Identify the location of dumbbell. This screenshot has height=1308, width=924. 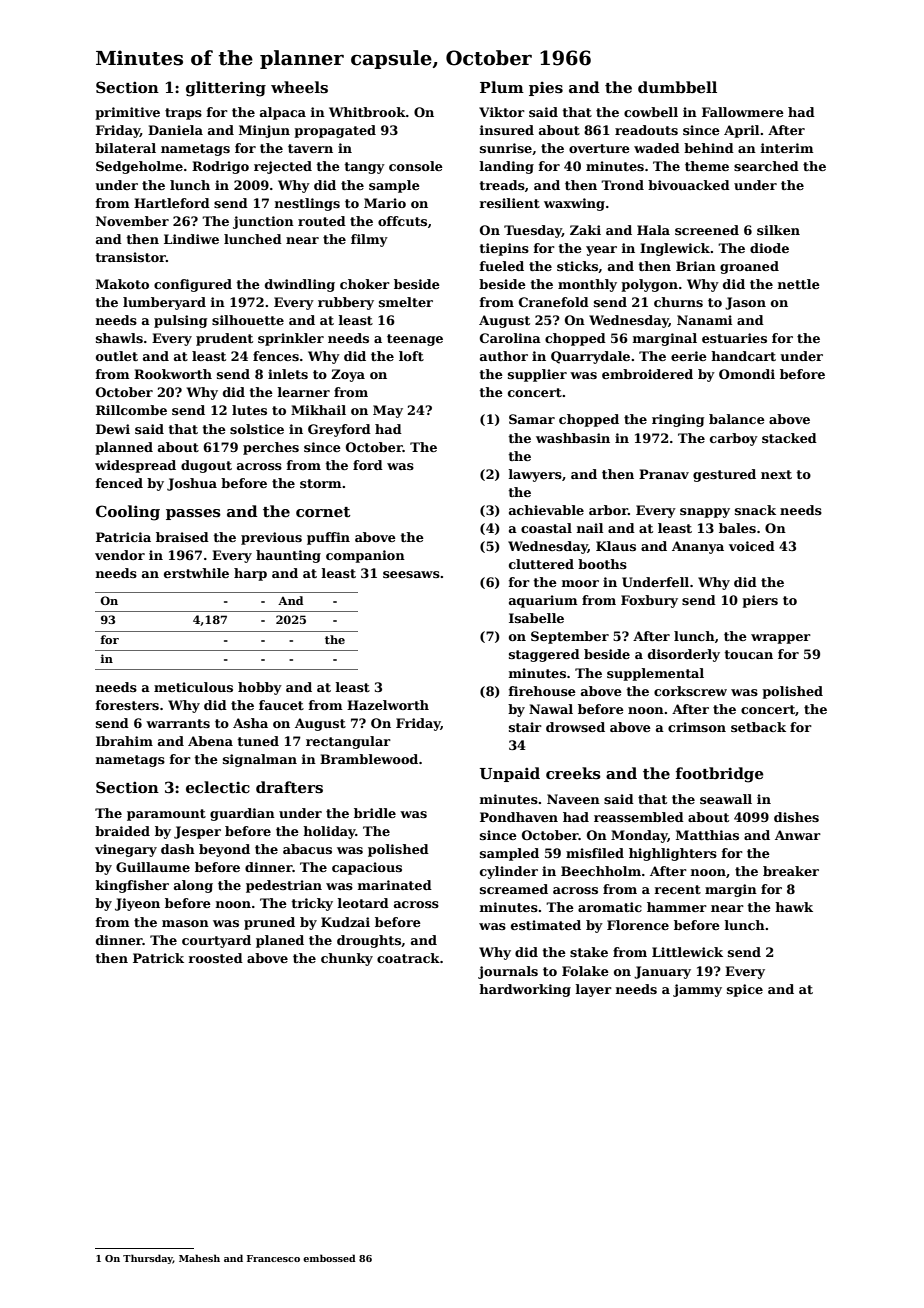
(677, 87).
